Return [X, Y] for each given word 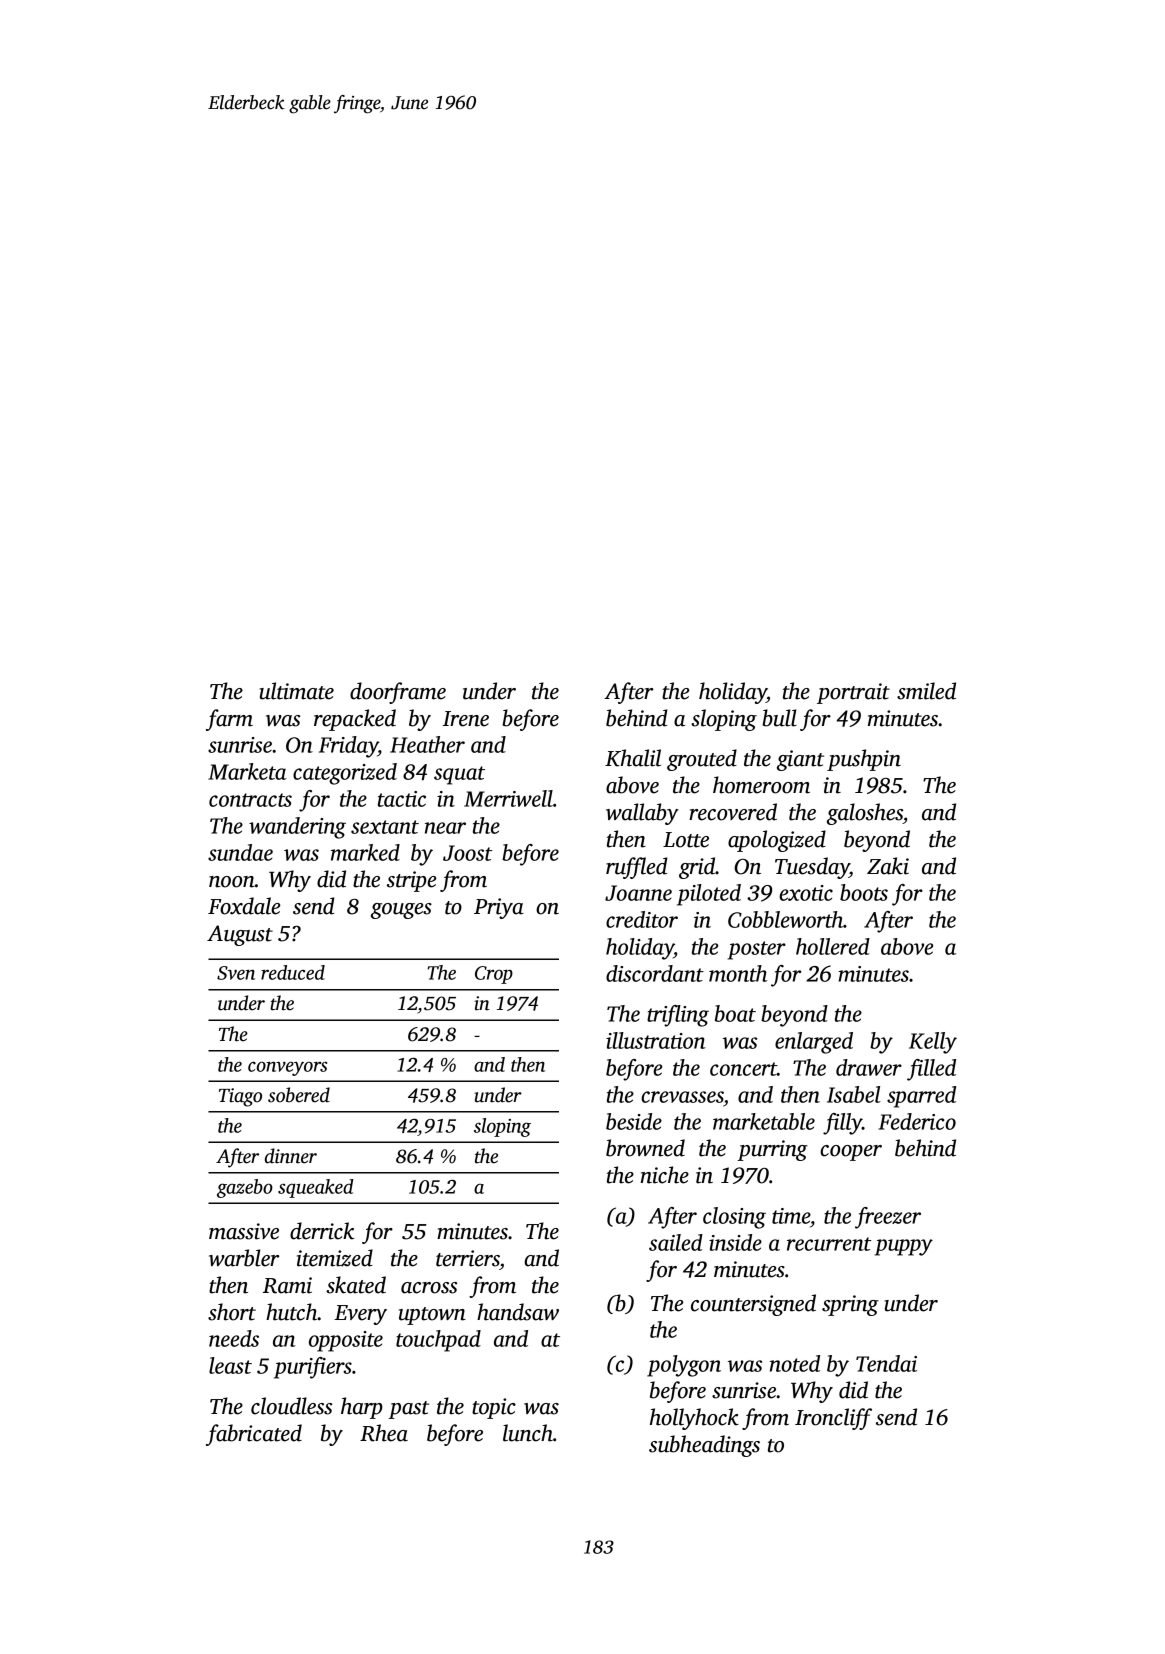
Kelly [933, 1043]
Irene [466, 719]
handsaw [518, 1312]
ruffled [637, 868]
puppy [904, 1247]
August [240, 935]
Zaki [888, 866]
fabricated [254, 1435]
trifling [678, 1016]
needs [234, 1338]
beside [634, 1121]
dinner [291, 1156]
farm [229, 720]
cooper [851, 1153]
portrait [853, 693]
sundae [240, 852]
